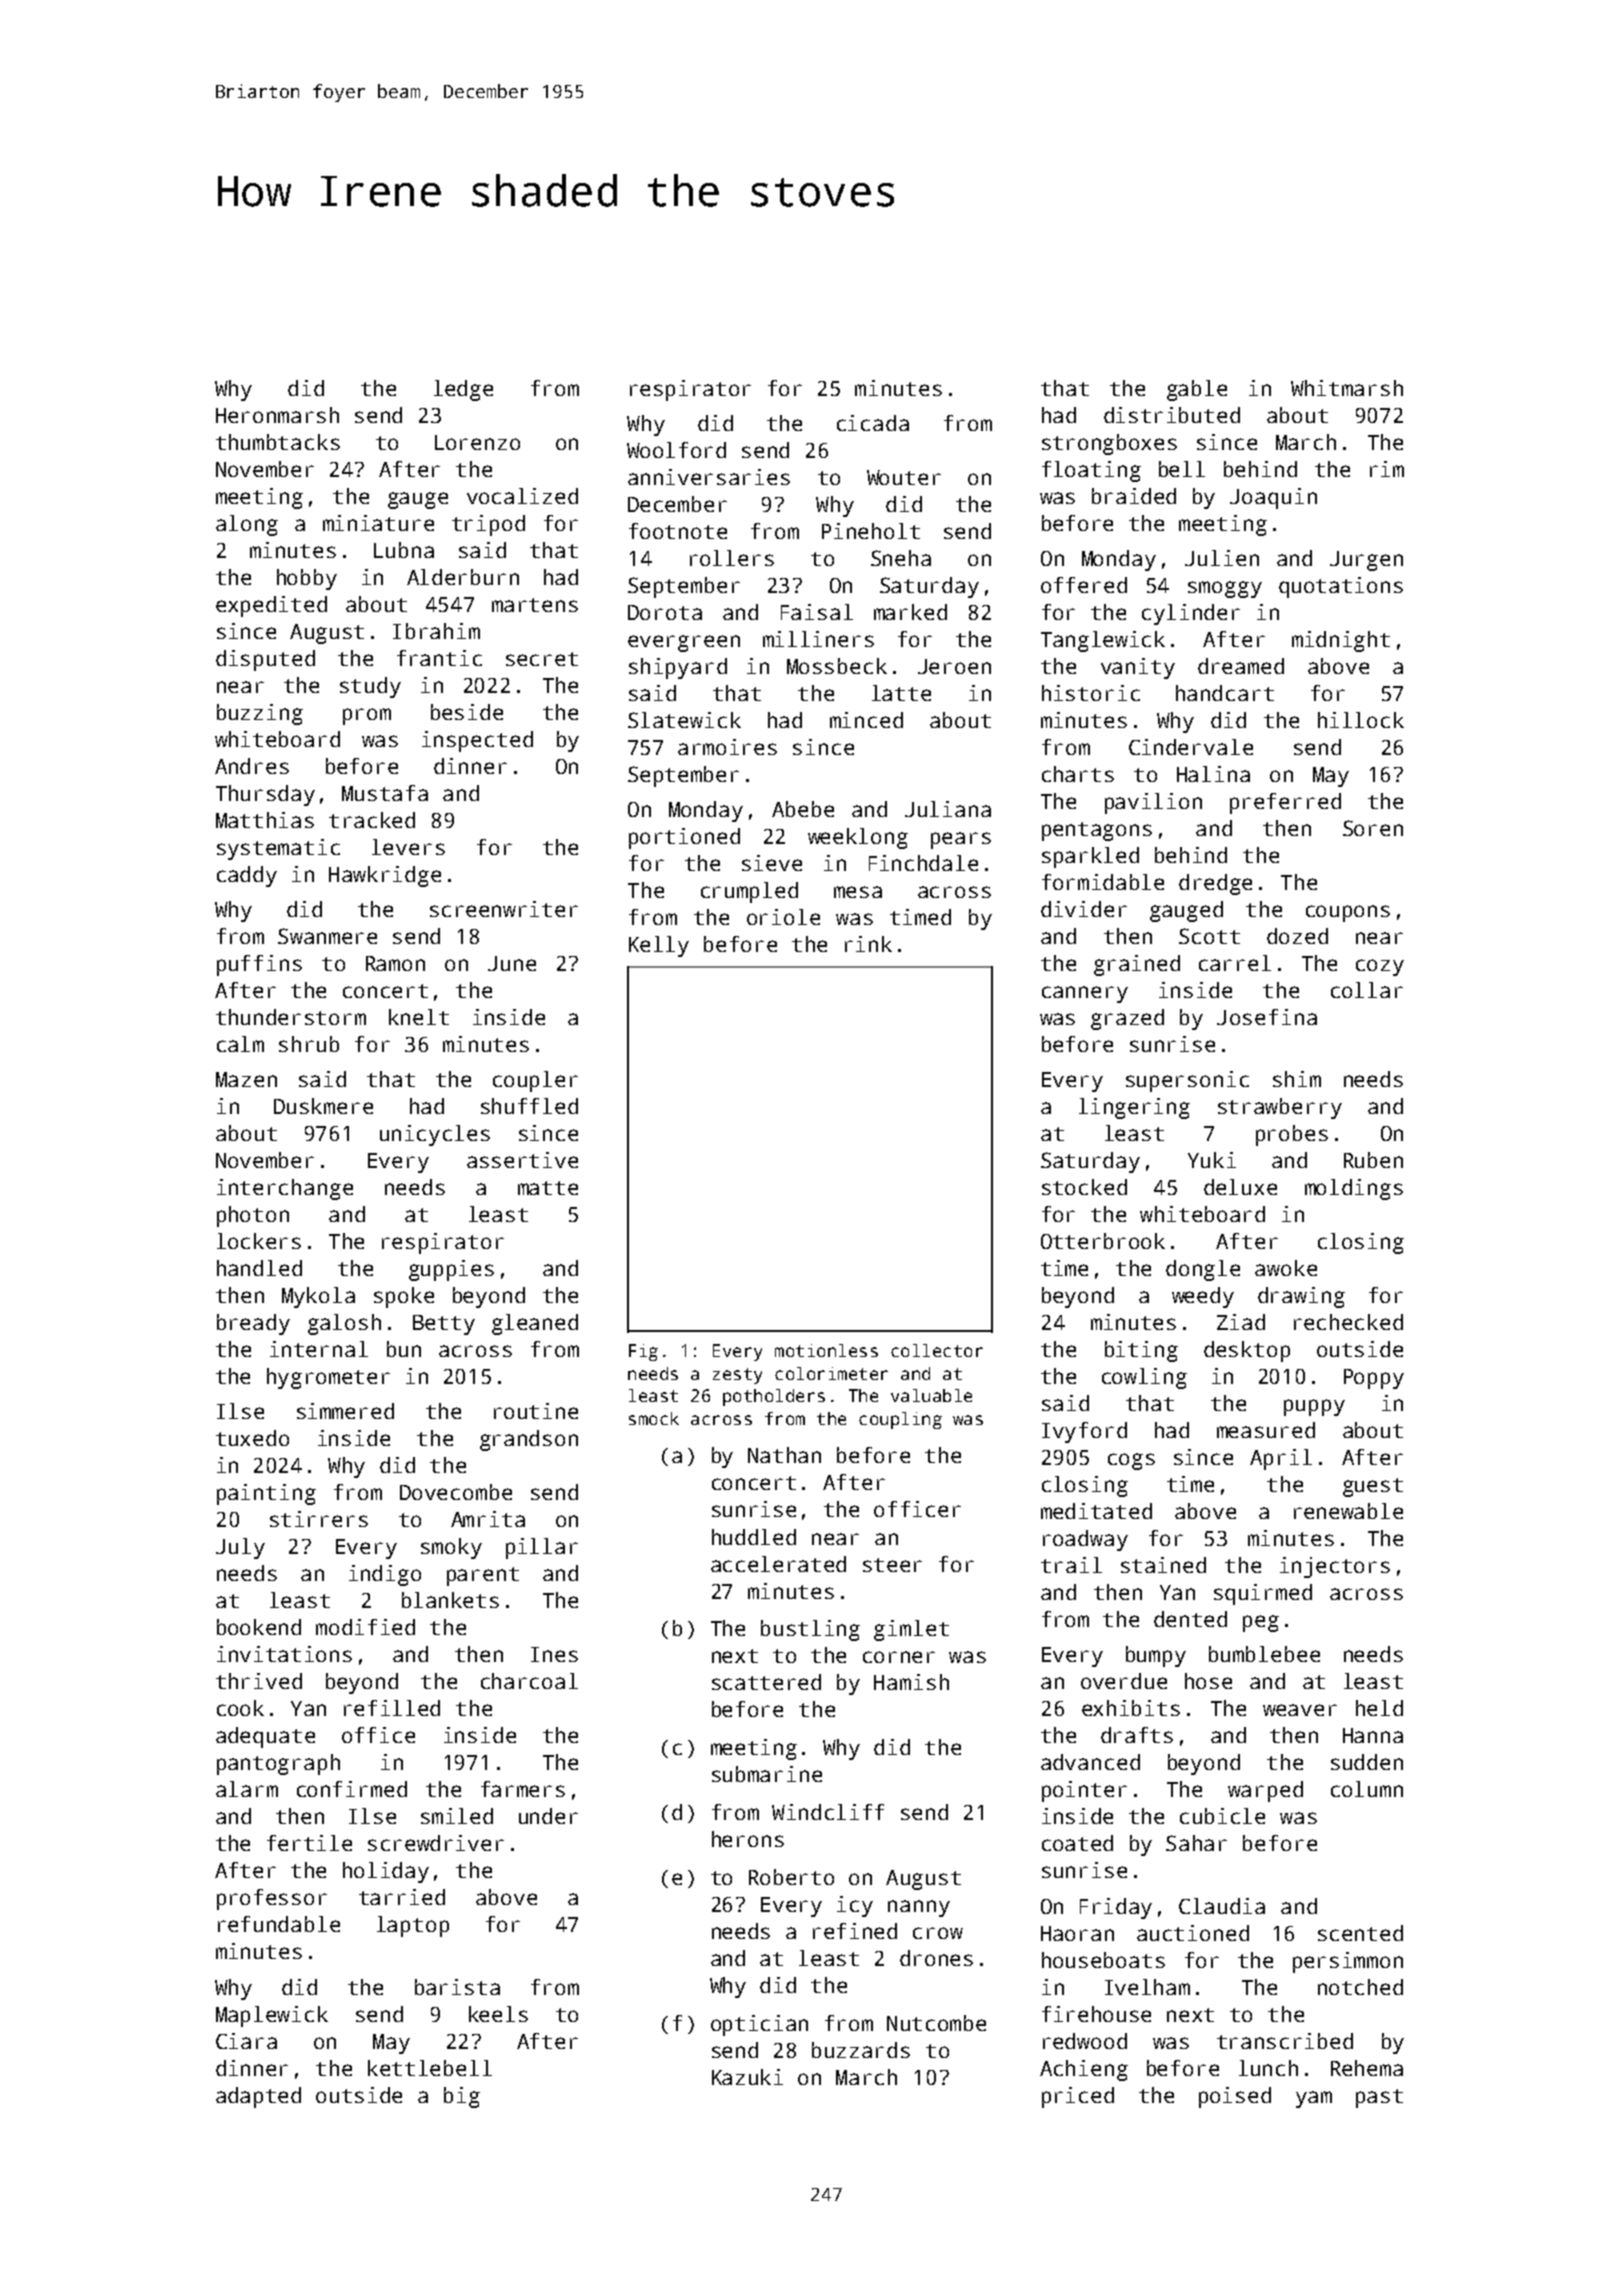  I want to click on braided, so click(1134, 496).
